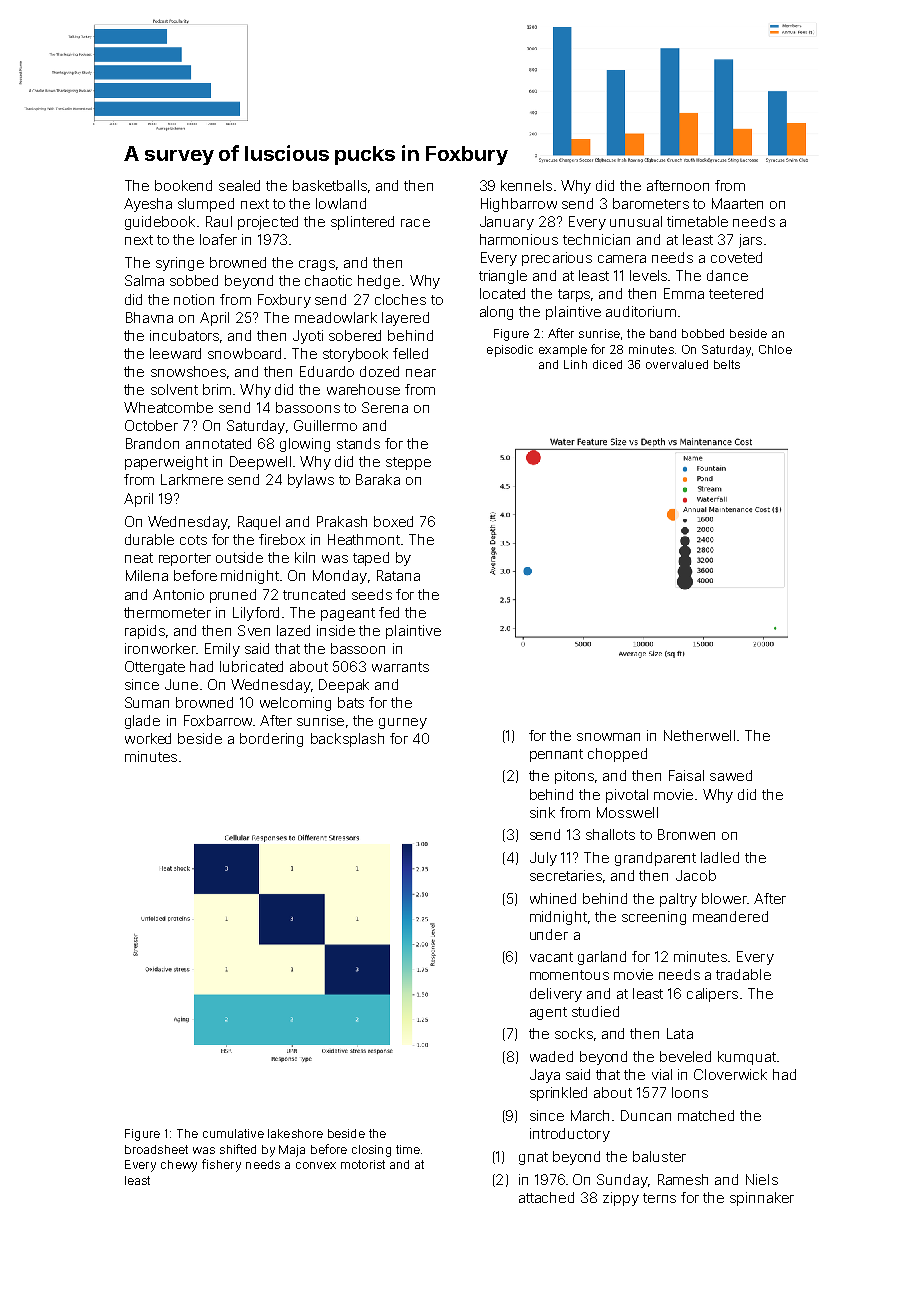 The width and height of the screenshot is (924, 1314). I want to click on chopped, so click(617, 755).
